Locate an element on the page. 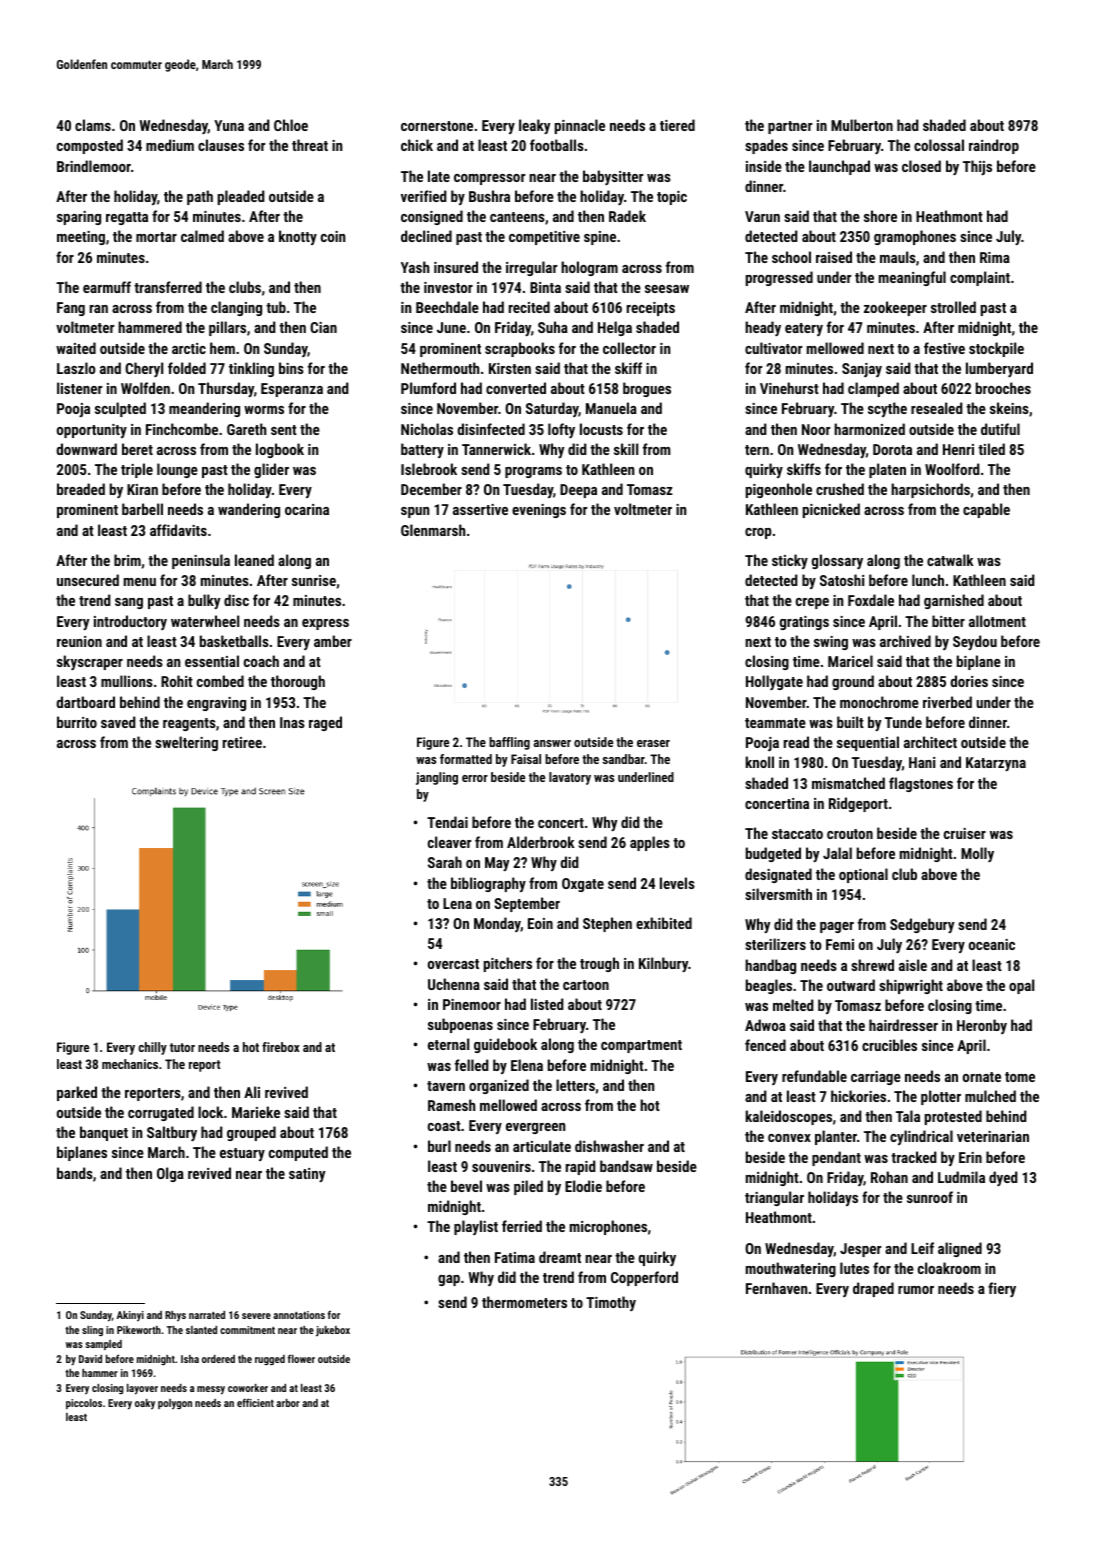 The width and height of the image is (1098, 1552). burrito is located at coordinates (77, 722).
